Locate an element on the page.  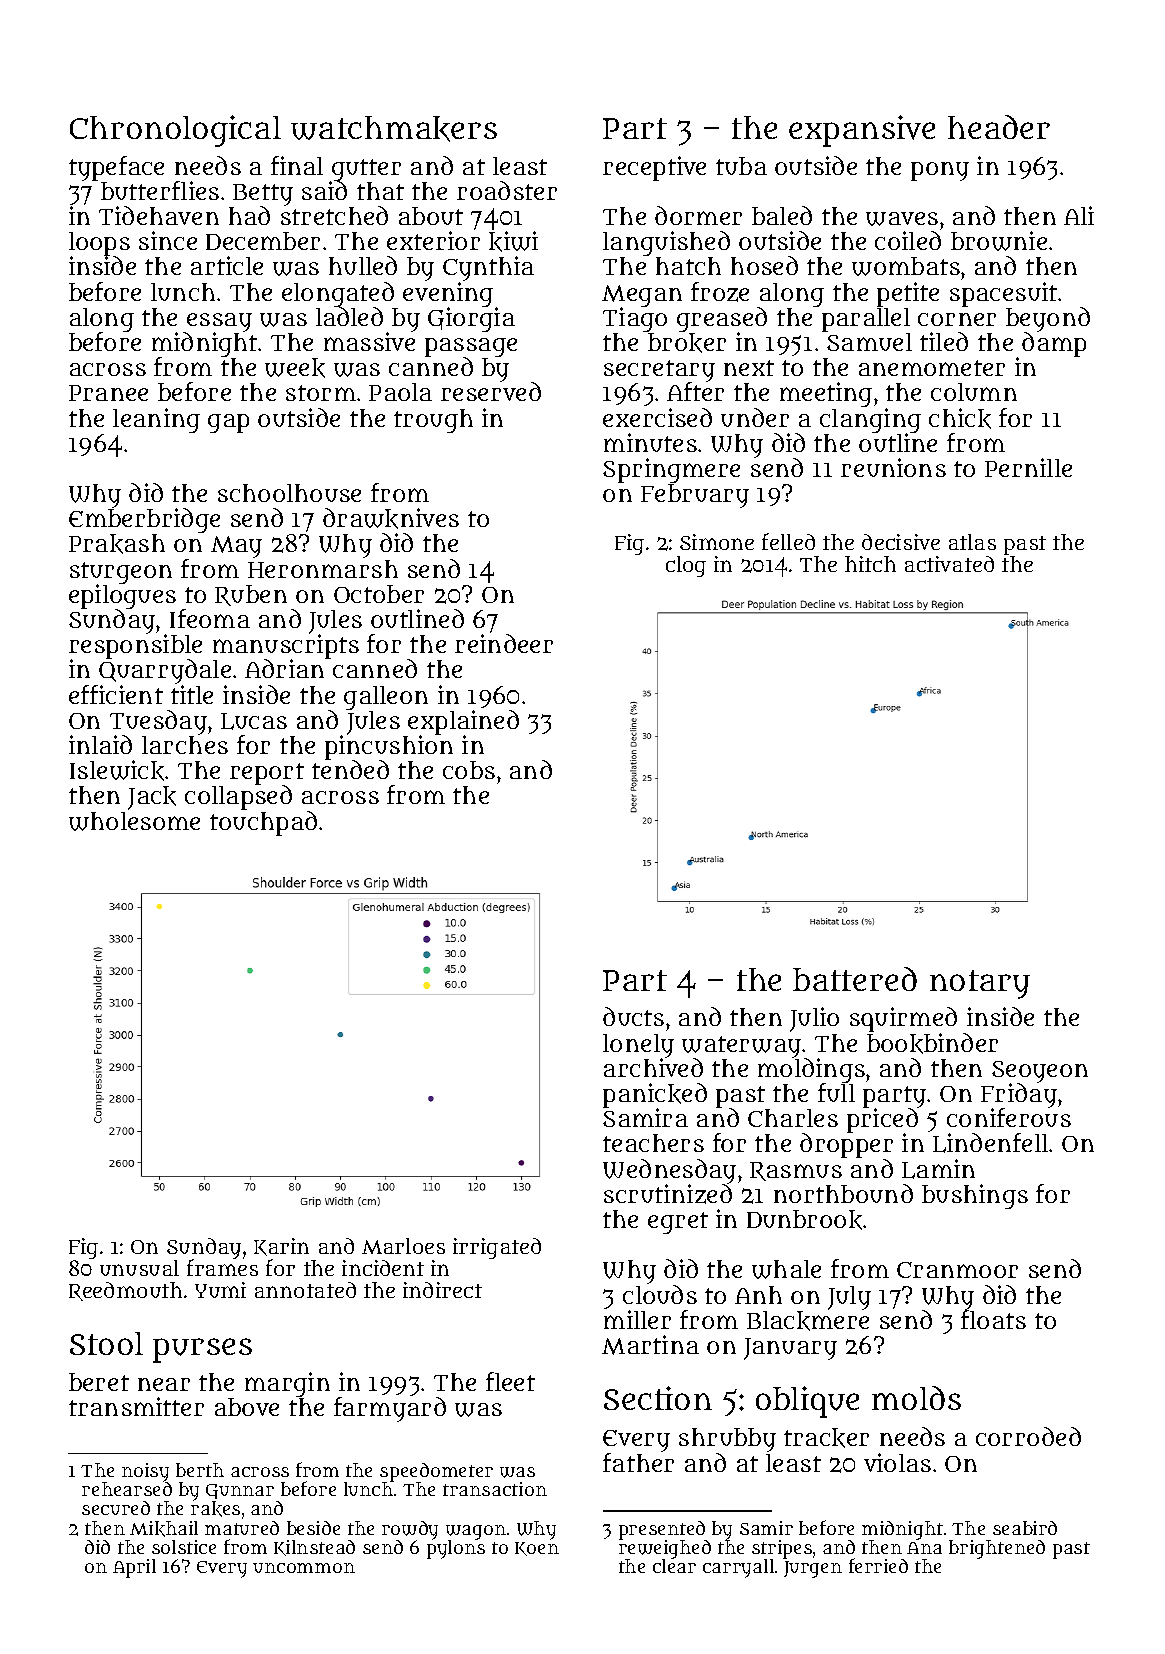
hitch is located at coordinates (870, 564).
